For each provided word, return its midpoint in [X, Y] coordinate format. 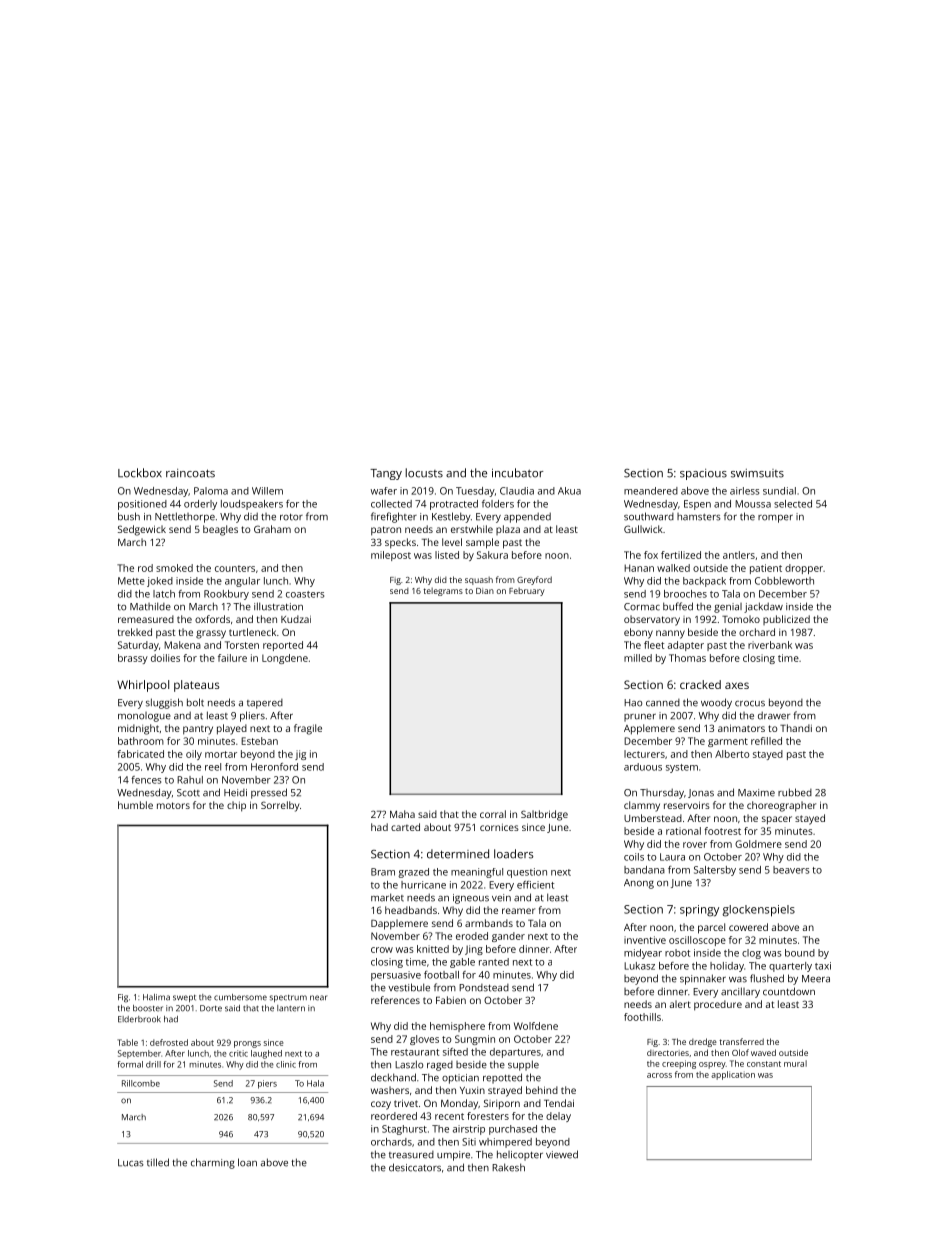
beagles [220, 530]
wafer [384, 491]
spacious [703, 474]
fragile [308, 729]
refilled [766, 741]
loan [247, 1162]
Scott [188, 793]
